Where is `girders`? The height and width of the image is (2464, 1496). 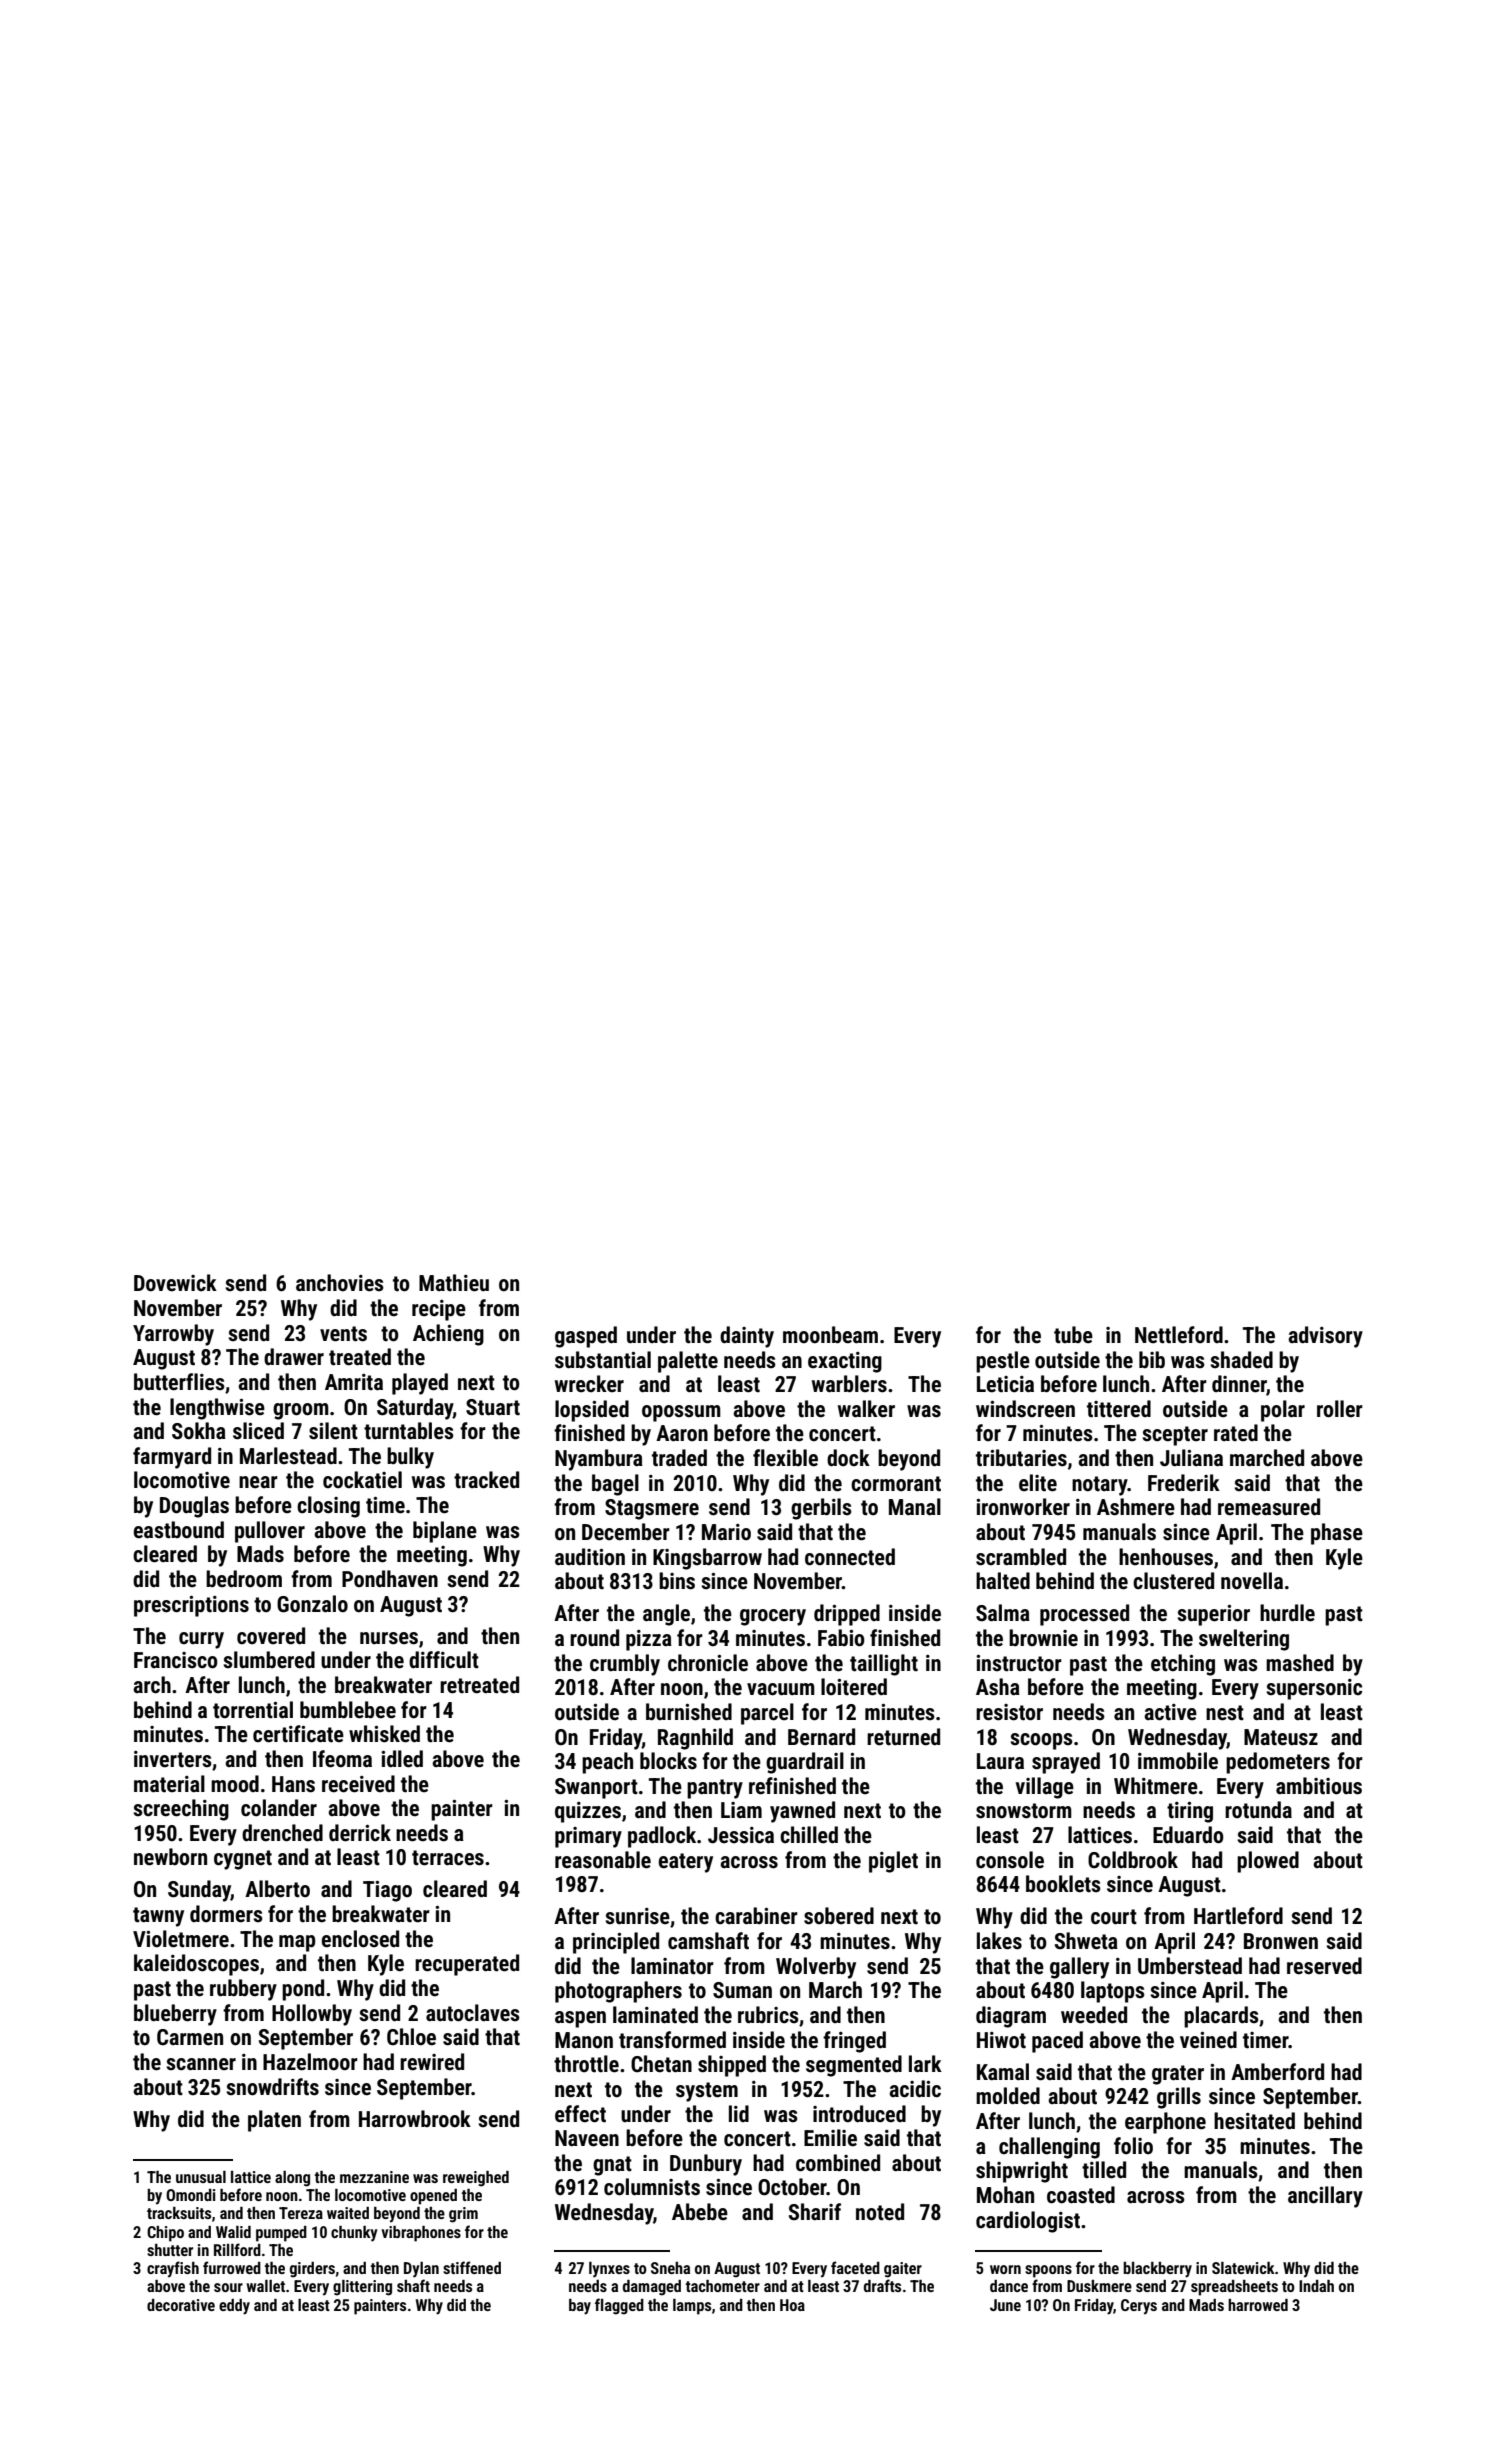
girders is located at coordinates (312, 2270).
